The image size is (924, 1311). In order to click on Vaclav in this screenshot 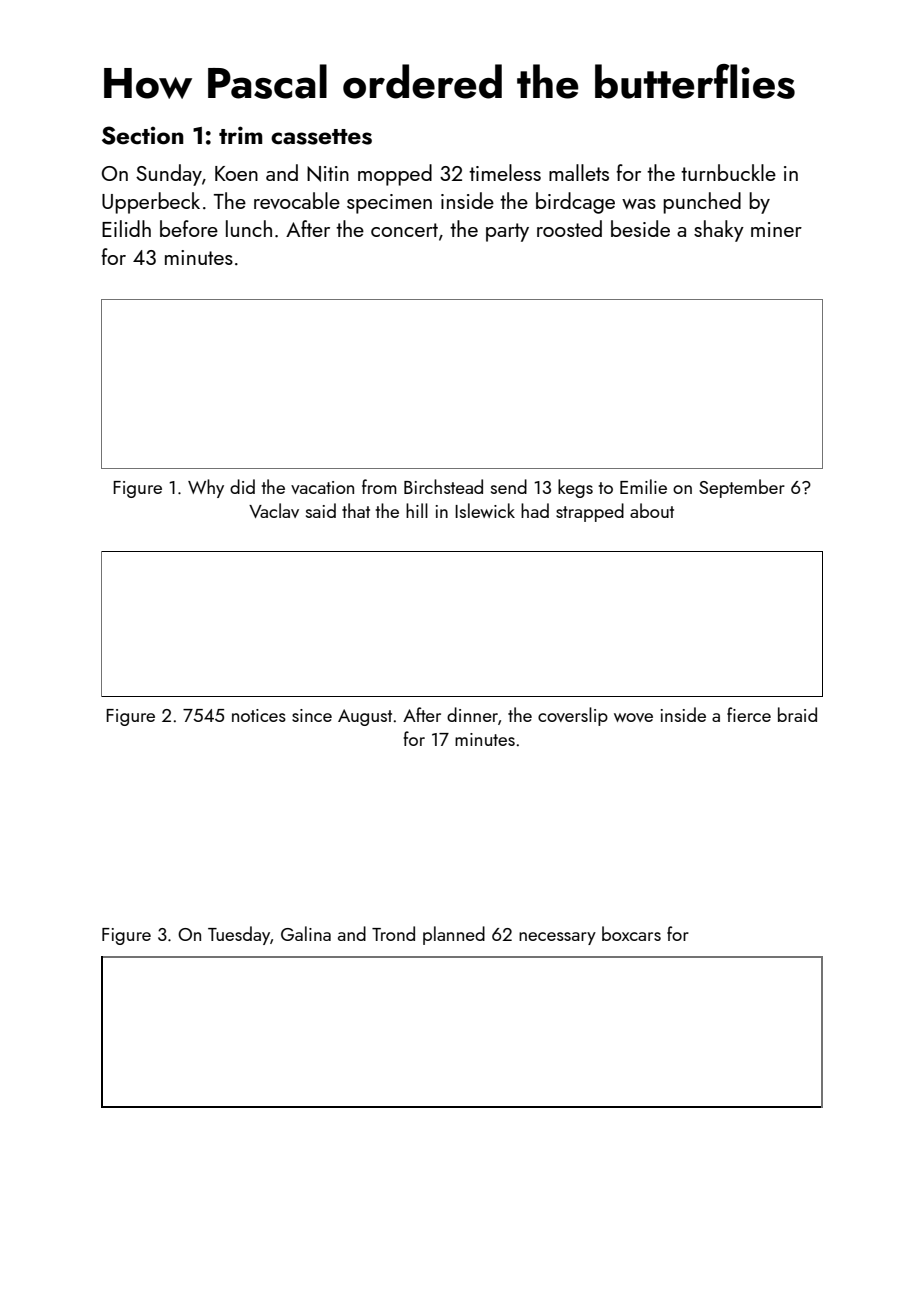, I will do `click(274, 510)`.
